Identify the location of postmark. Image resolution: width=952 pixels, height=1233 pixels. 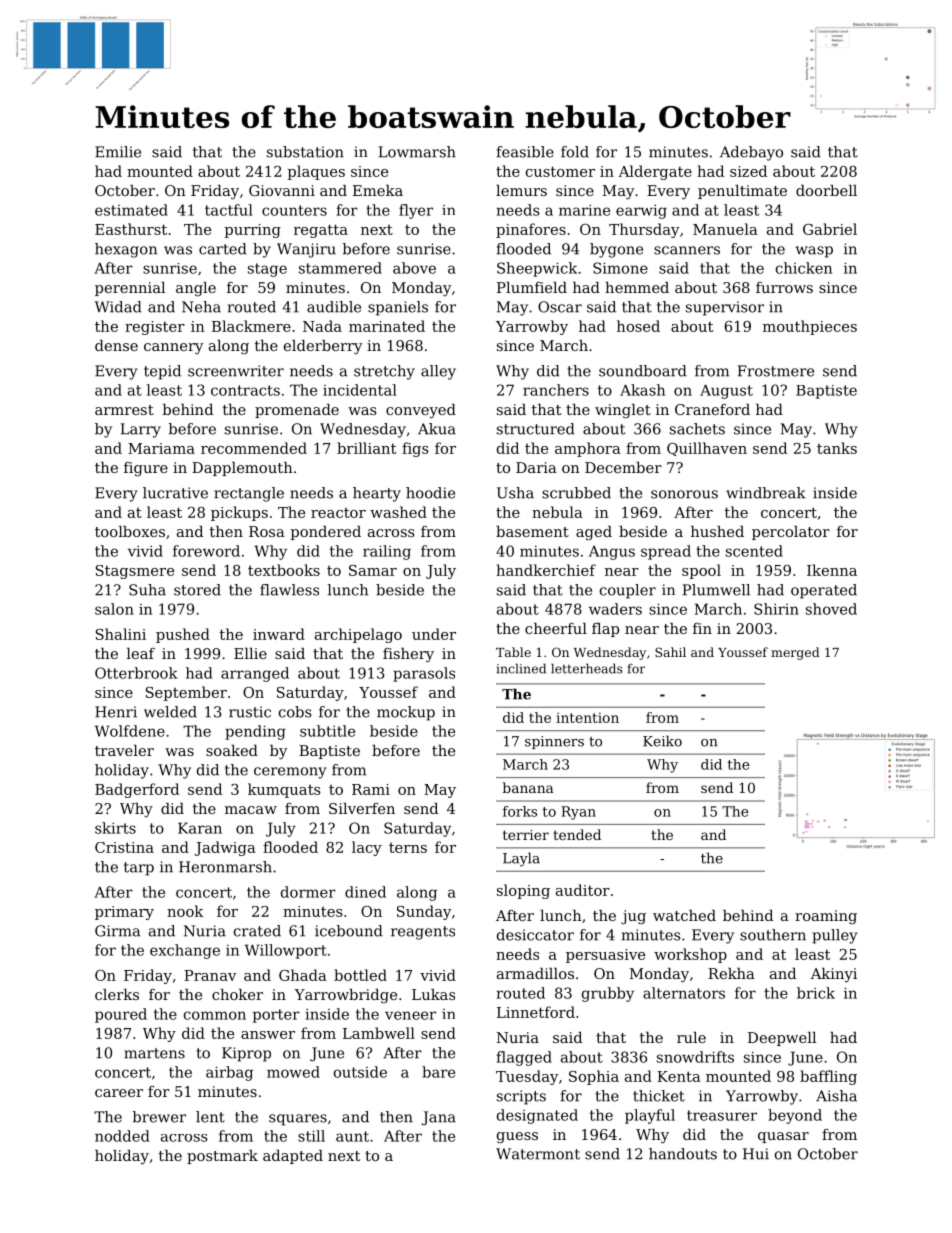
(222, 1157).
